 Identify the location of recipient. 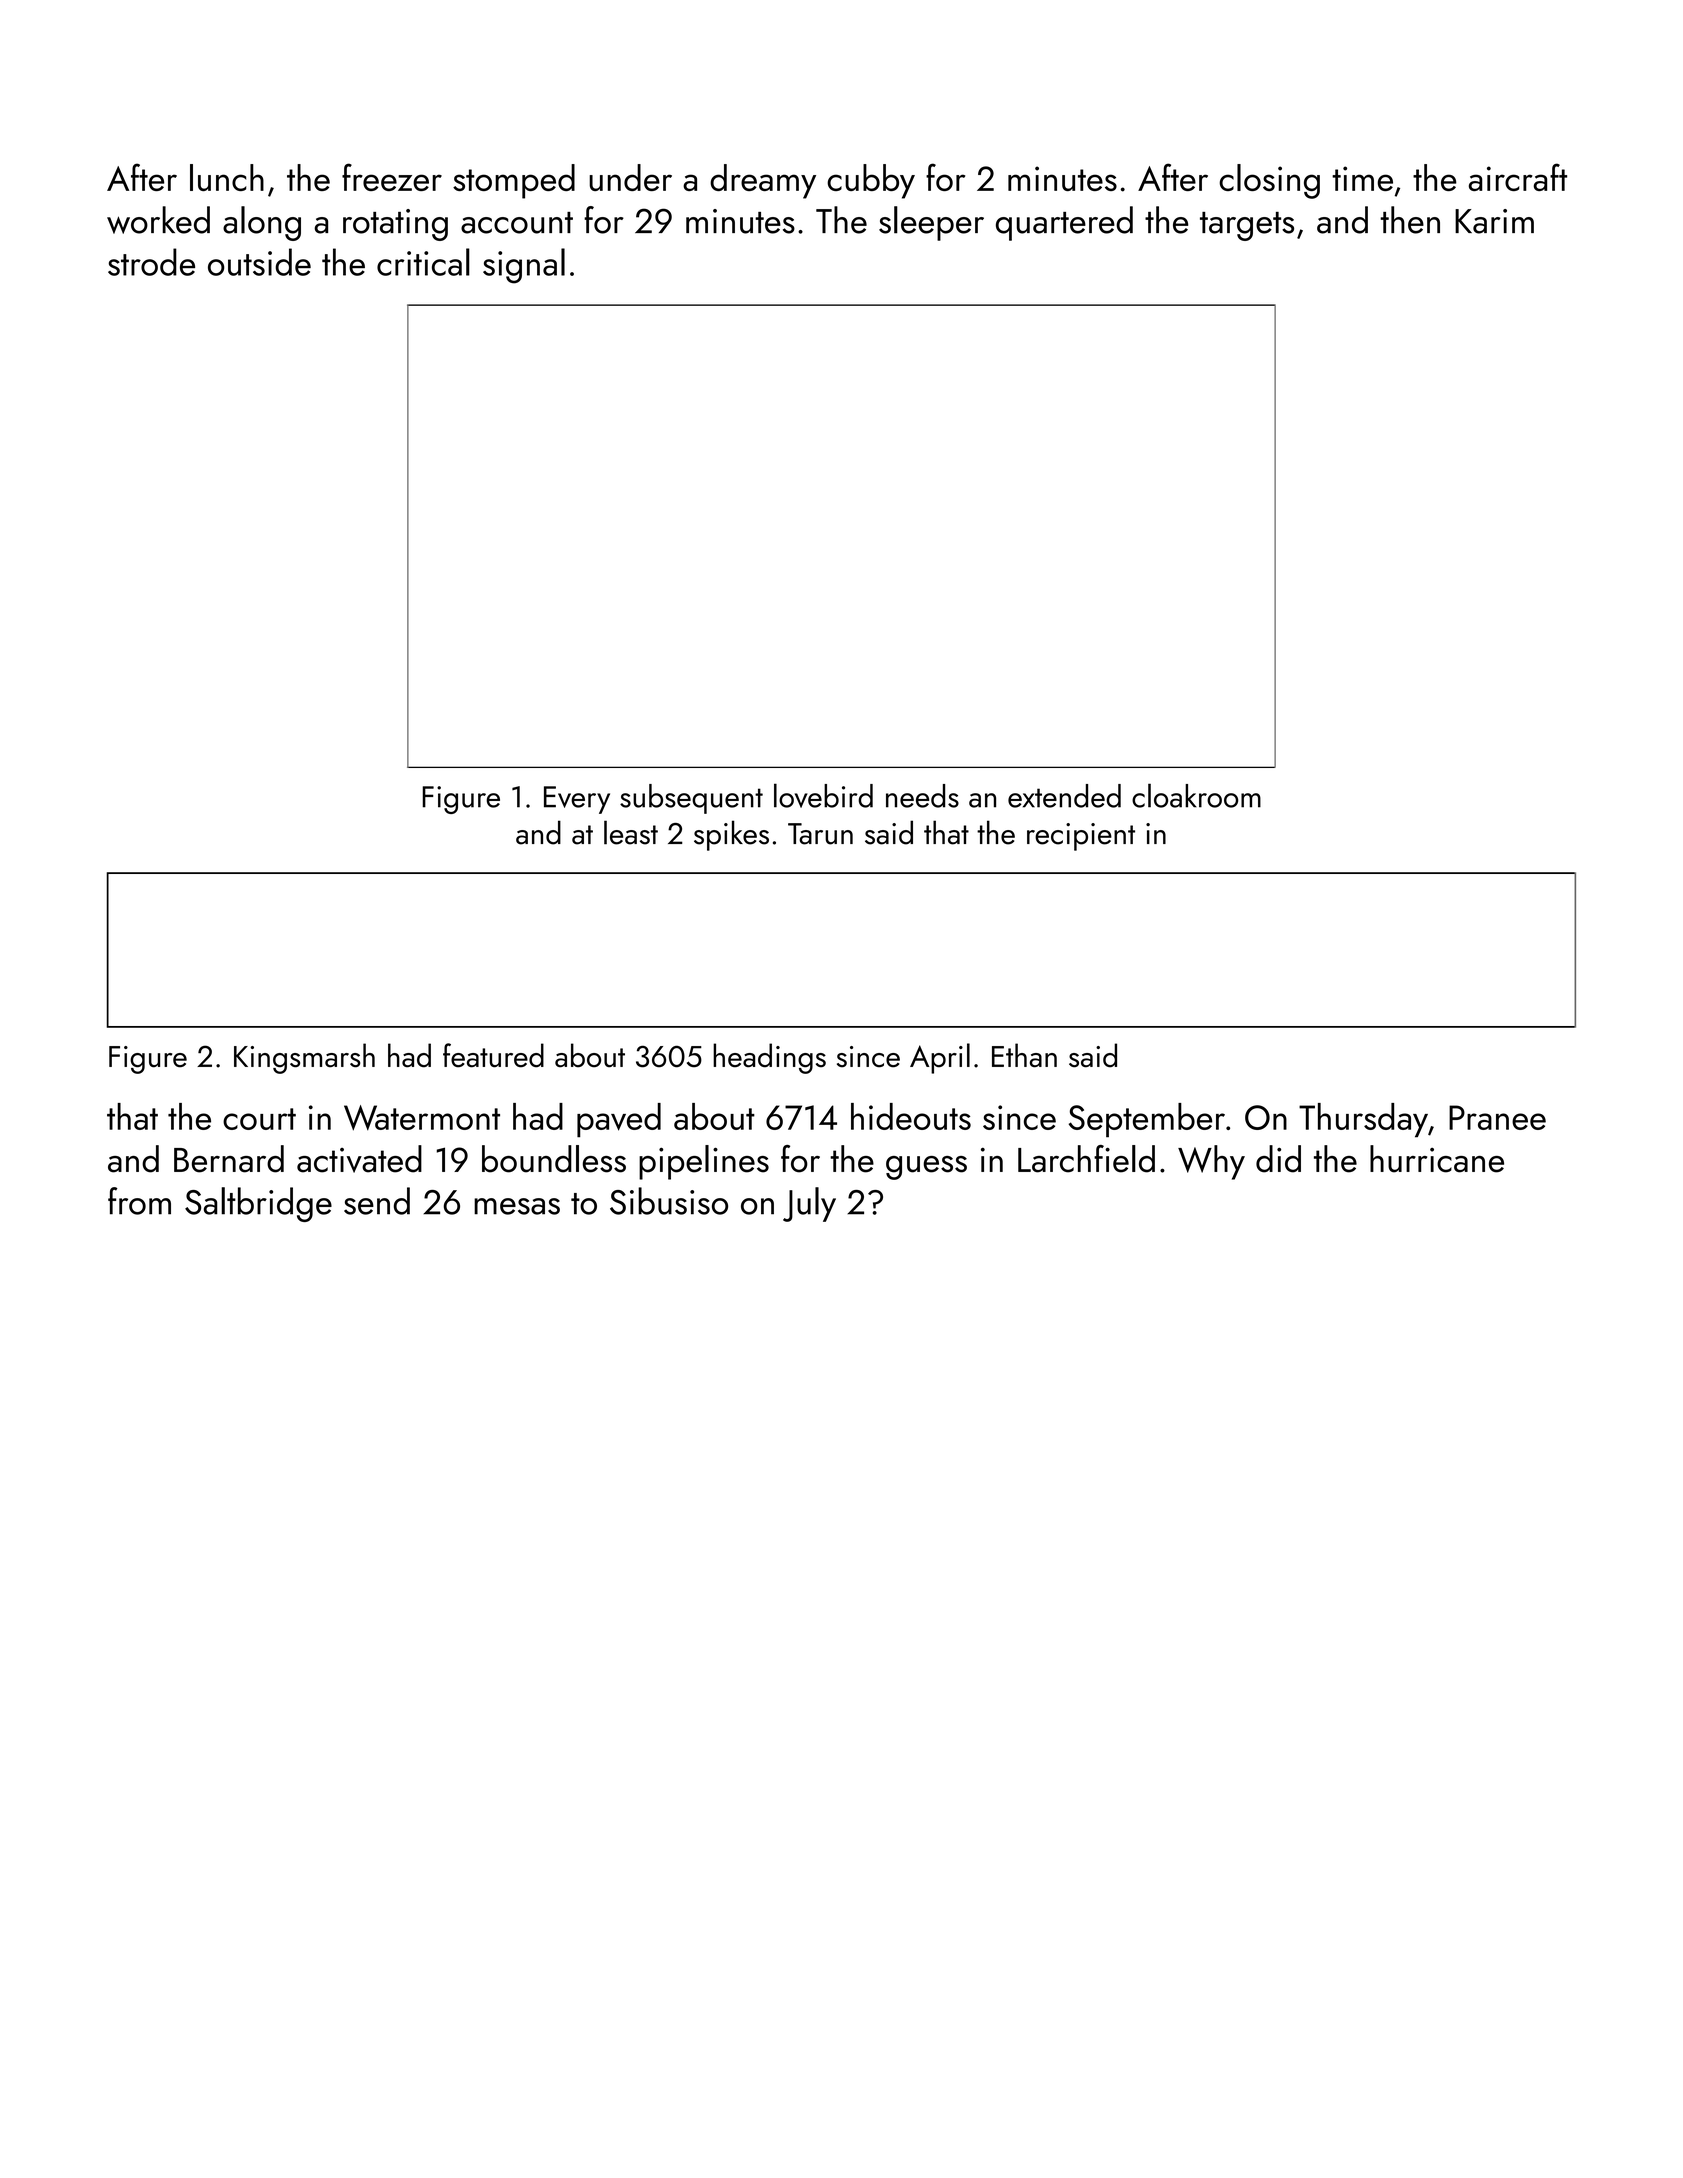
(1081, 837).
